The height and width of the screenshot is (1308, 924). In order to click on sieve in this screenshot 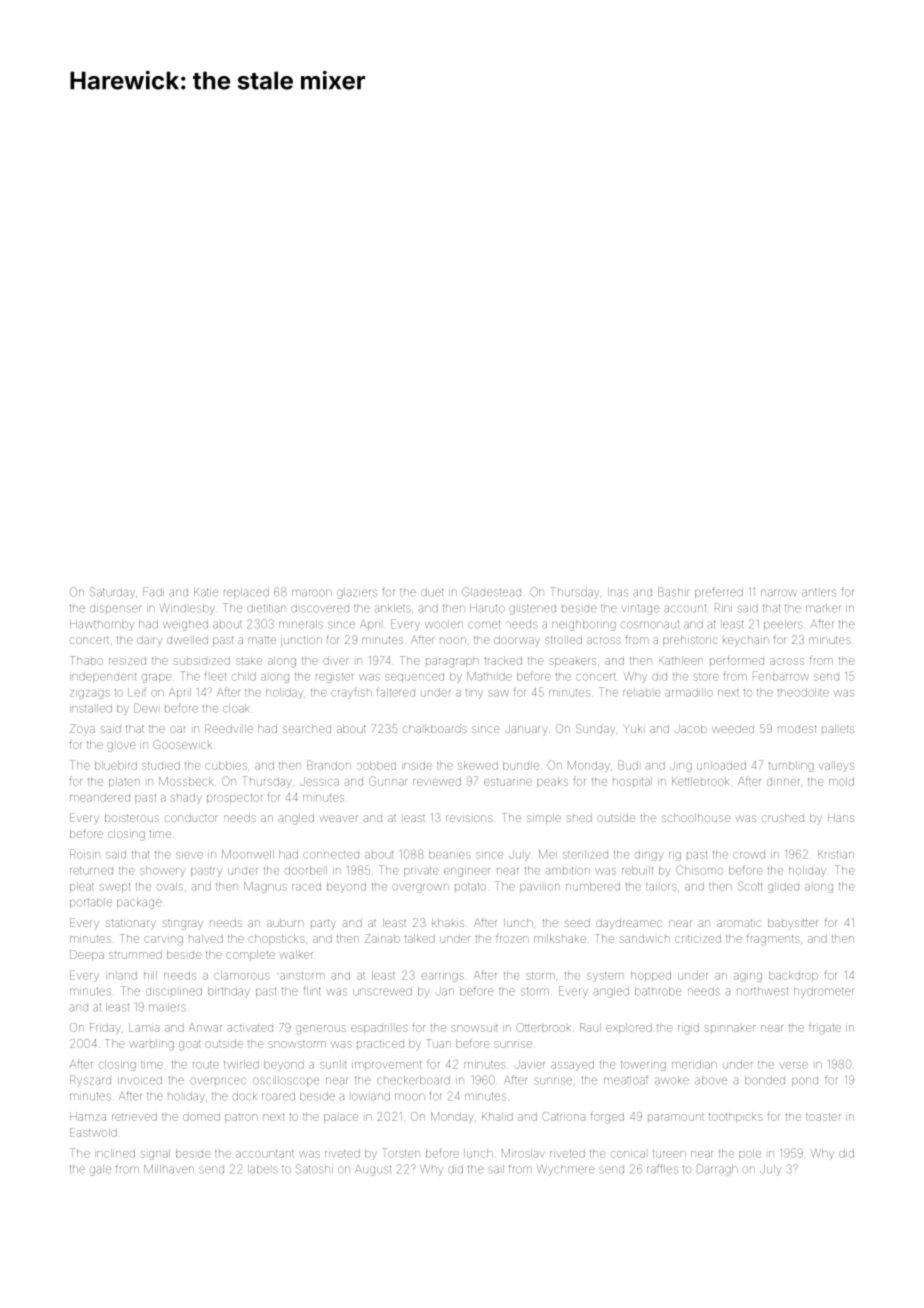, I will do `click(189, 855)`.
